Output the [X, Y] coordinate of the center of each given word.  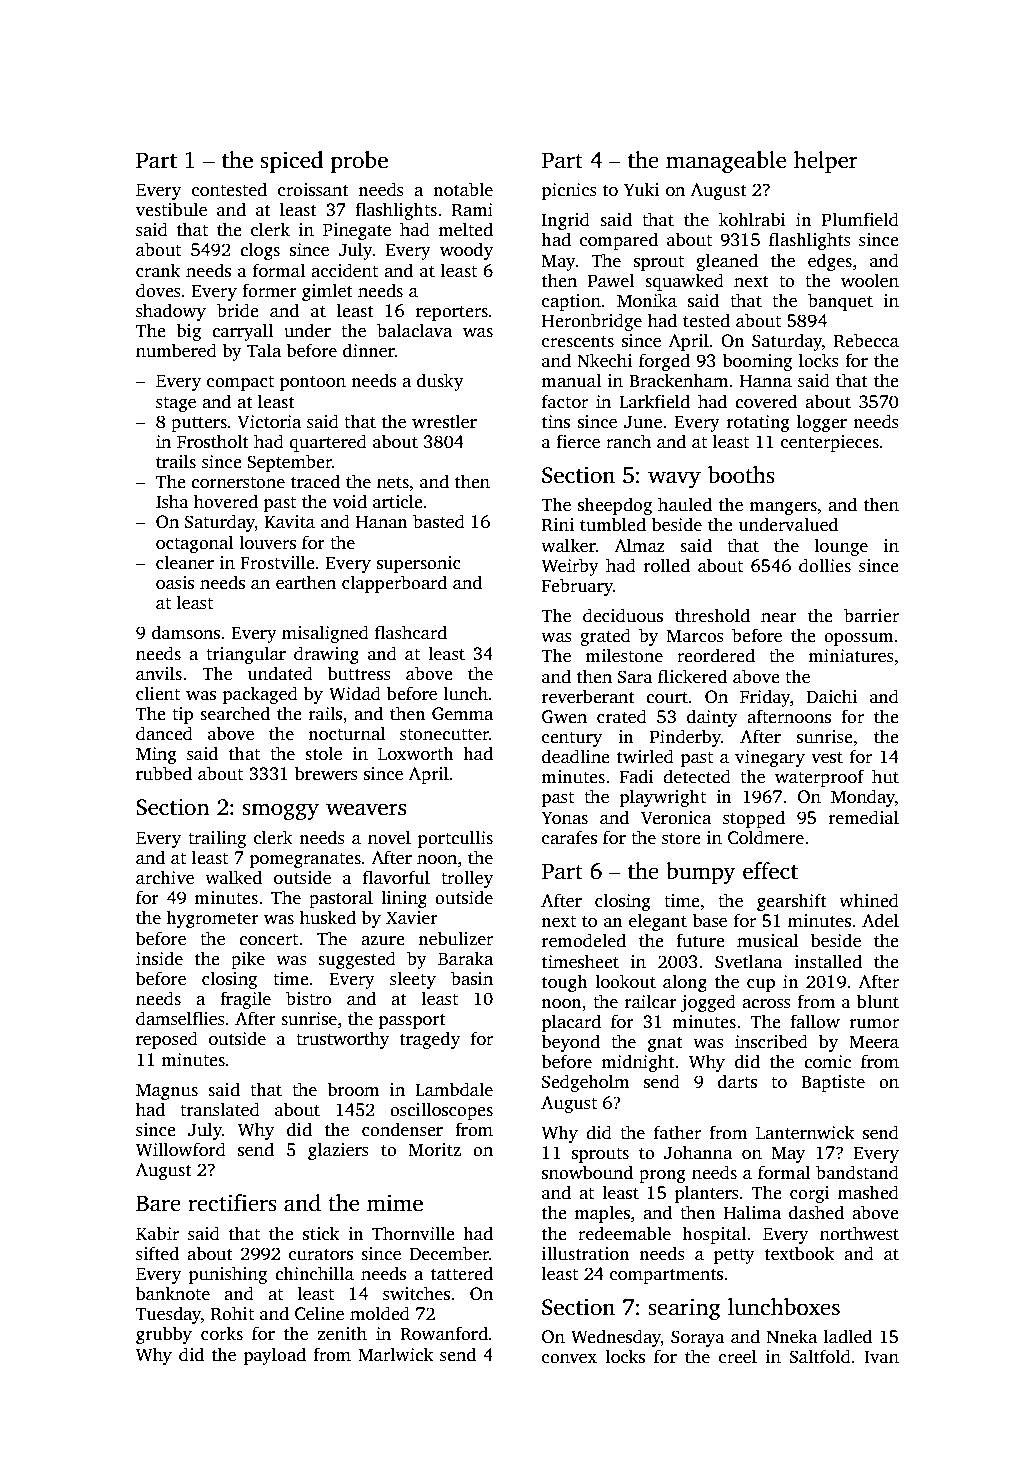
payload [274, 1356]
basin [472, 978]
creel [738, 1356]
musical [767, 940]
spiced [291, 162]
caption [571, 302]
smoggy [280, 811]
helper [826, 162]
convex [569, 1359]
